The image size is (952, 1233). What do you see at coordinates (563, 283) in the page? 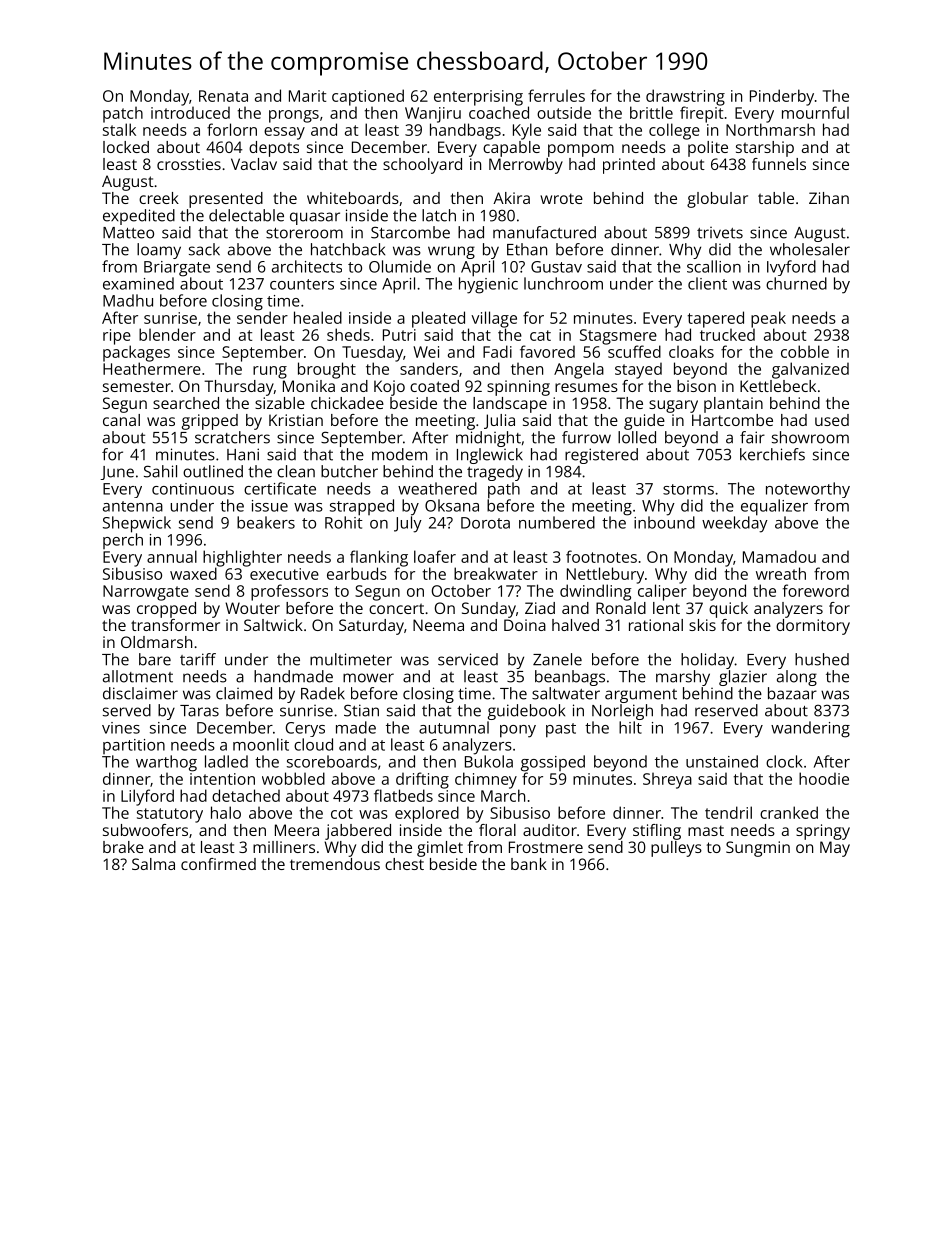
I see `lunchroom` at bounding box center [563, 283].
